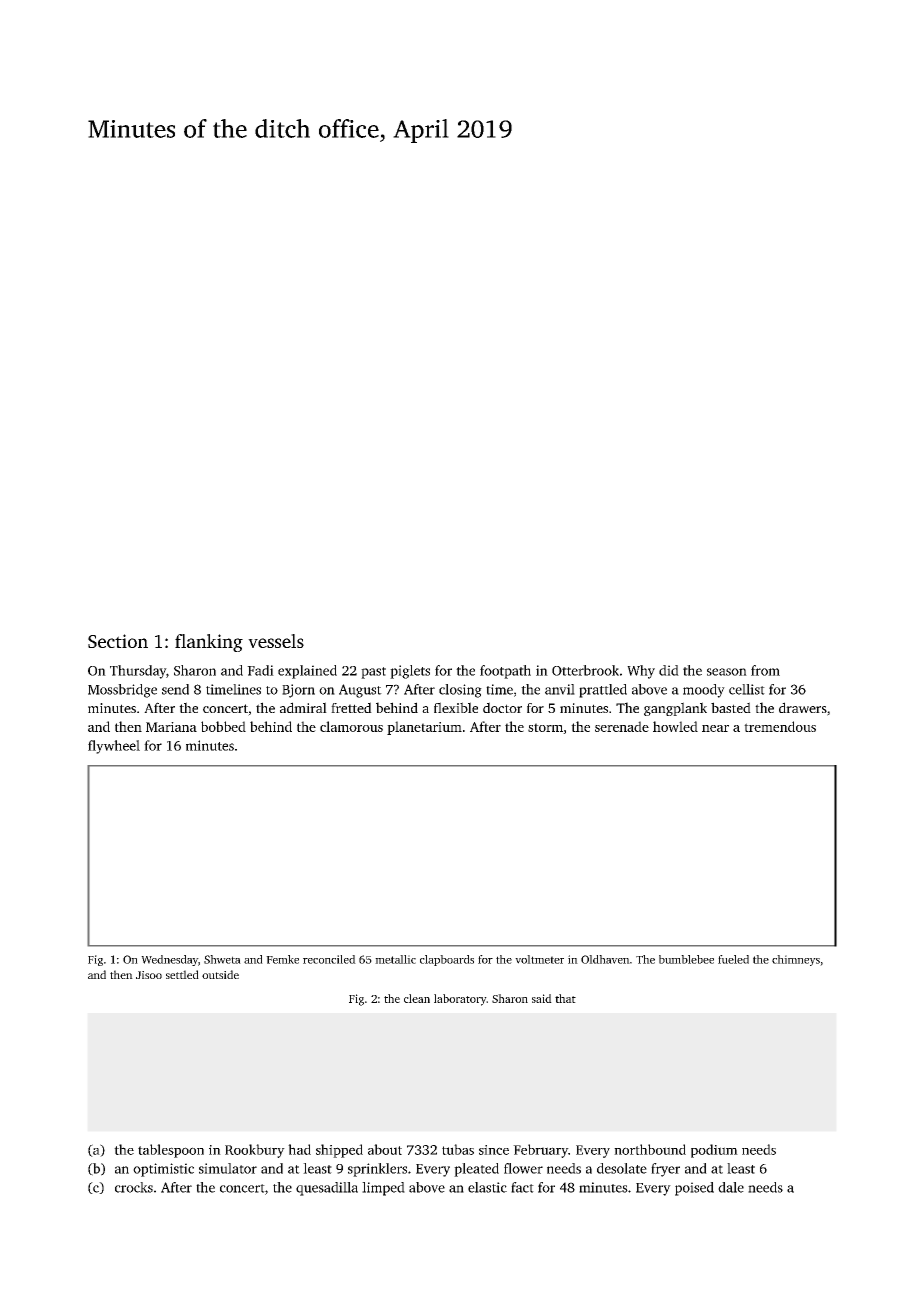 The height and width of the page is (1314, 924). Describe the element at coordinates (539, 959) in the page. I see `voltmeter` at that location.
